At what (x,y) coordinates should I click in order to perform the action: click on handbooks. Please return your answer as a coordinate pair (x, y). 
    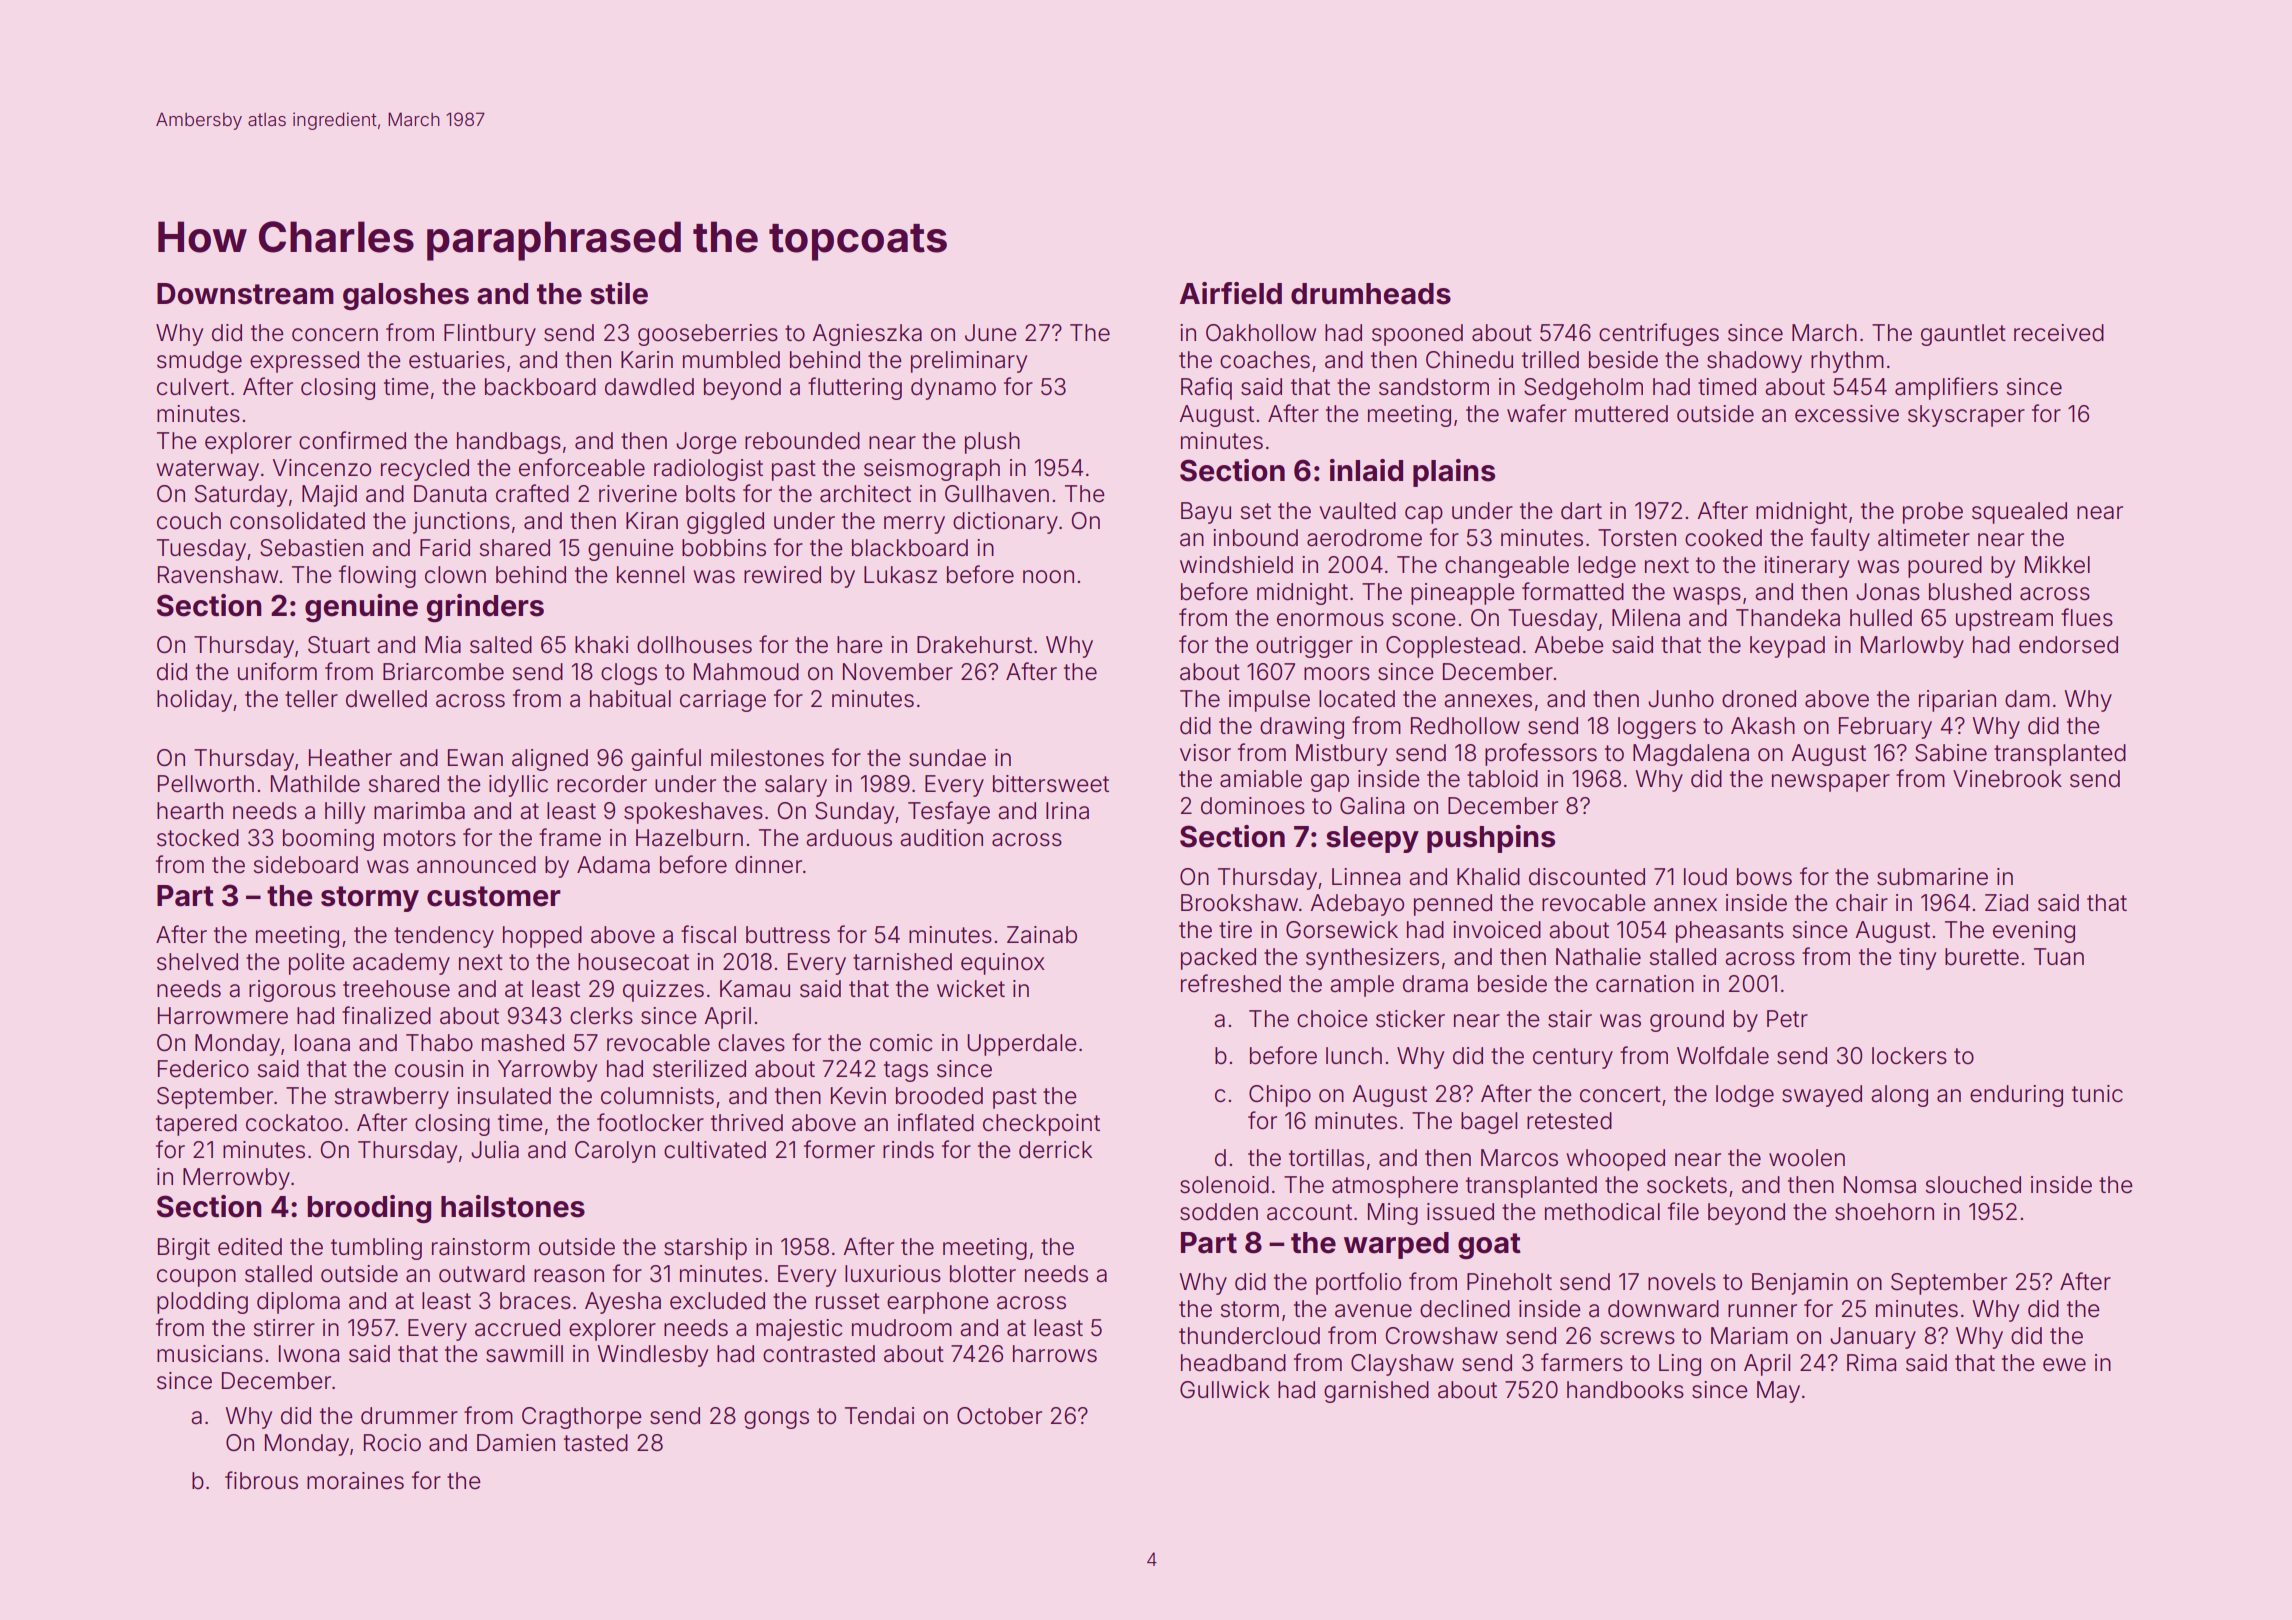
    Looking at the image, I should click on (1625, 1390).
